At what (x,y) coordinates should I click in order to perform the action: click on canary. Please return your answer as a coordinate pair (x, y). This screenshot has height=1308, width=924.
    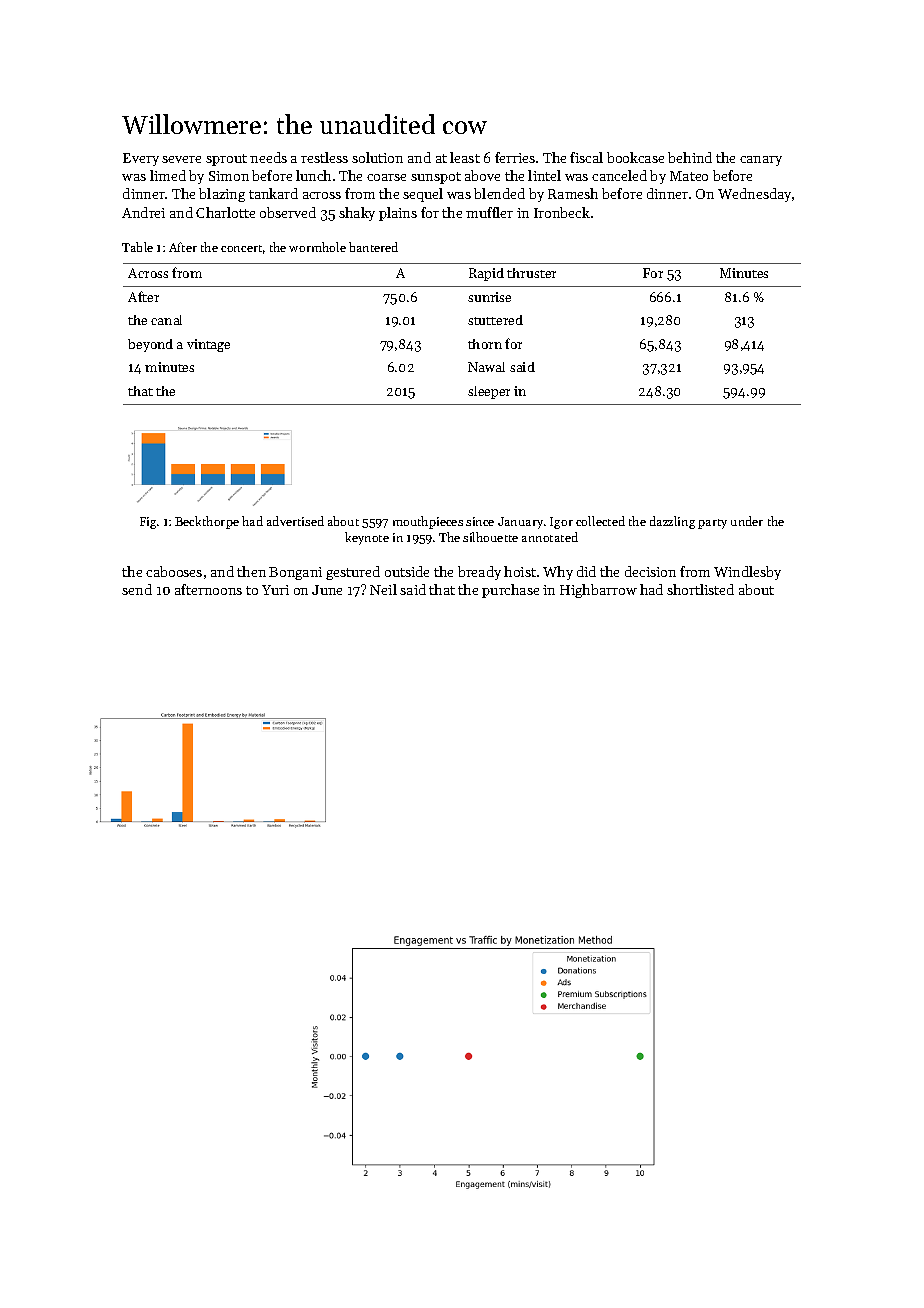
    Looking at the image, I should click on (761, 161).
